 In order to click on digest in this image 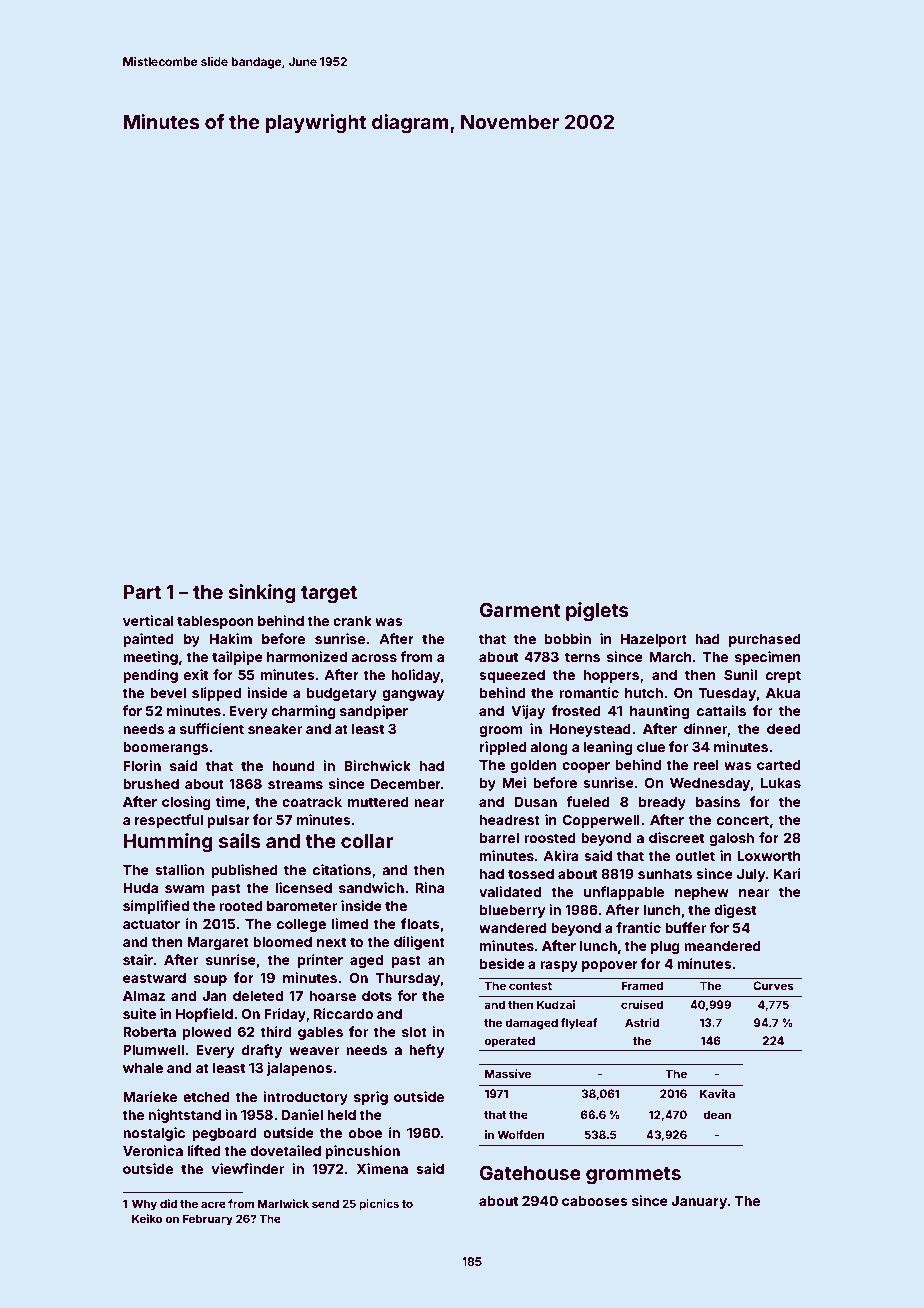, I will do `click(735, 911)`.
